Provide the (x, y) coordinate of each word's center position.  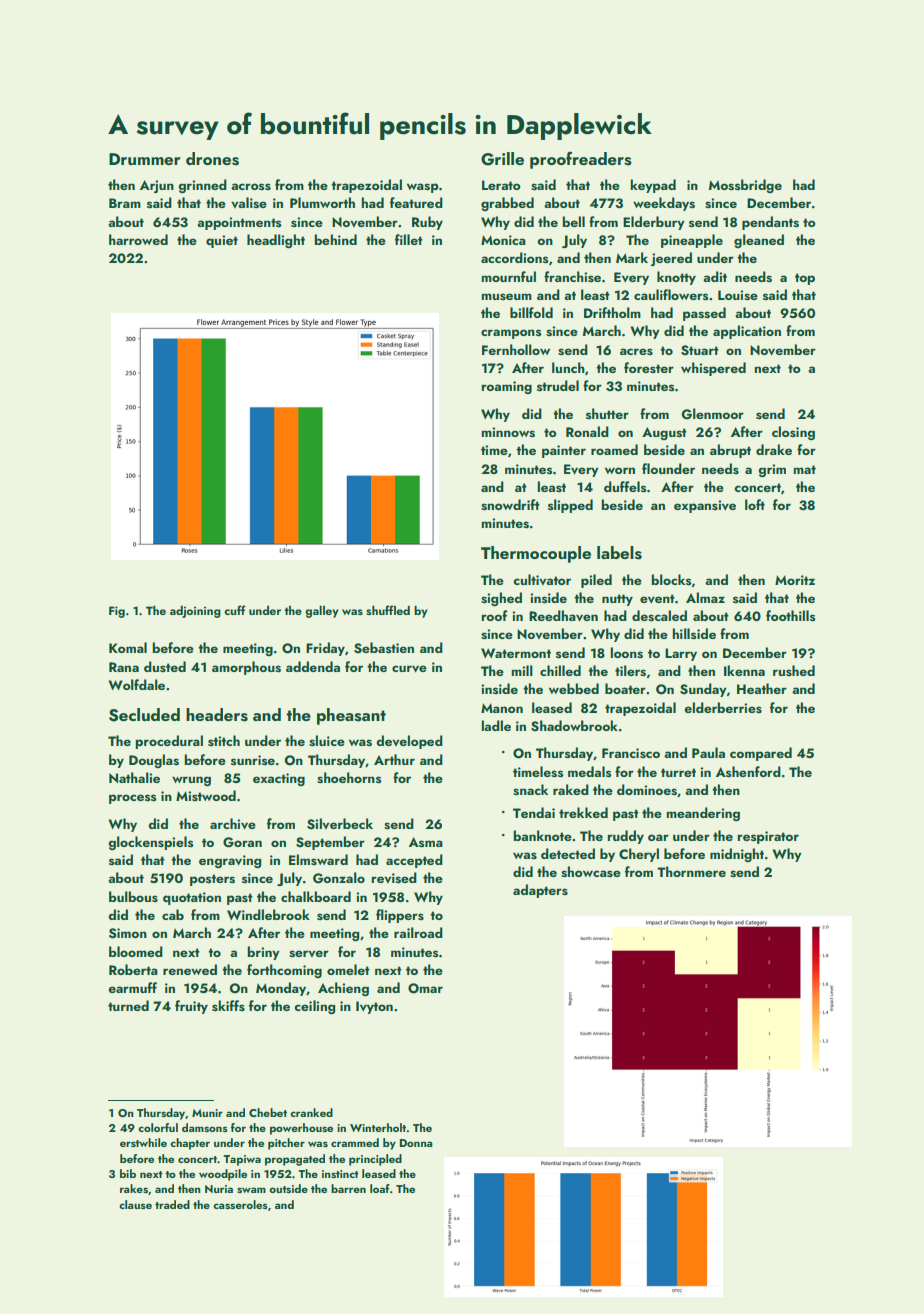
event (657, 598)
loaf (380, 1188)
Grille (502, 159)
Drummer (145, 159)
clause (135, 1204)
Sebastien (384, 648)
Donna (416, 1143)
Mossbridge (745, 186)
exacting (279, 779)
